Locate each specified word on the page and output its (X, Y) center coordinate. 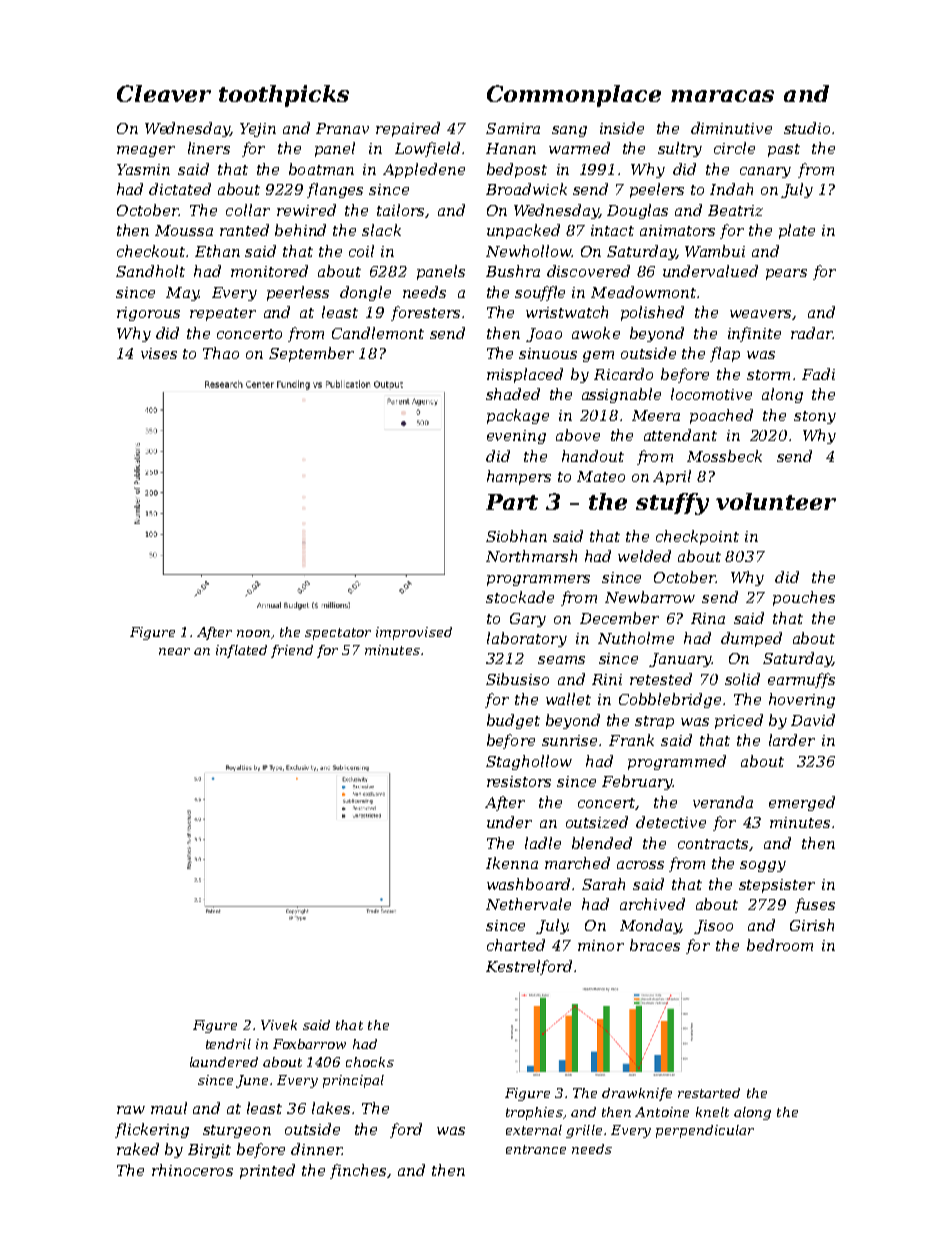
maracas (722, 96)
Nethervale (528, 904)
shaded (513, 394)
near (174, 651)
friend (292, 651)
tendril (228, 1044)
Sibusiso (517, 679)
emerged (802, 803)
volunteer (776, 501)
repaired (408, 129)
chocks (370, 1062)
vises (159, 353)
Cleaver (164, 93)
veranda (723, 802)
